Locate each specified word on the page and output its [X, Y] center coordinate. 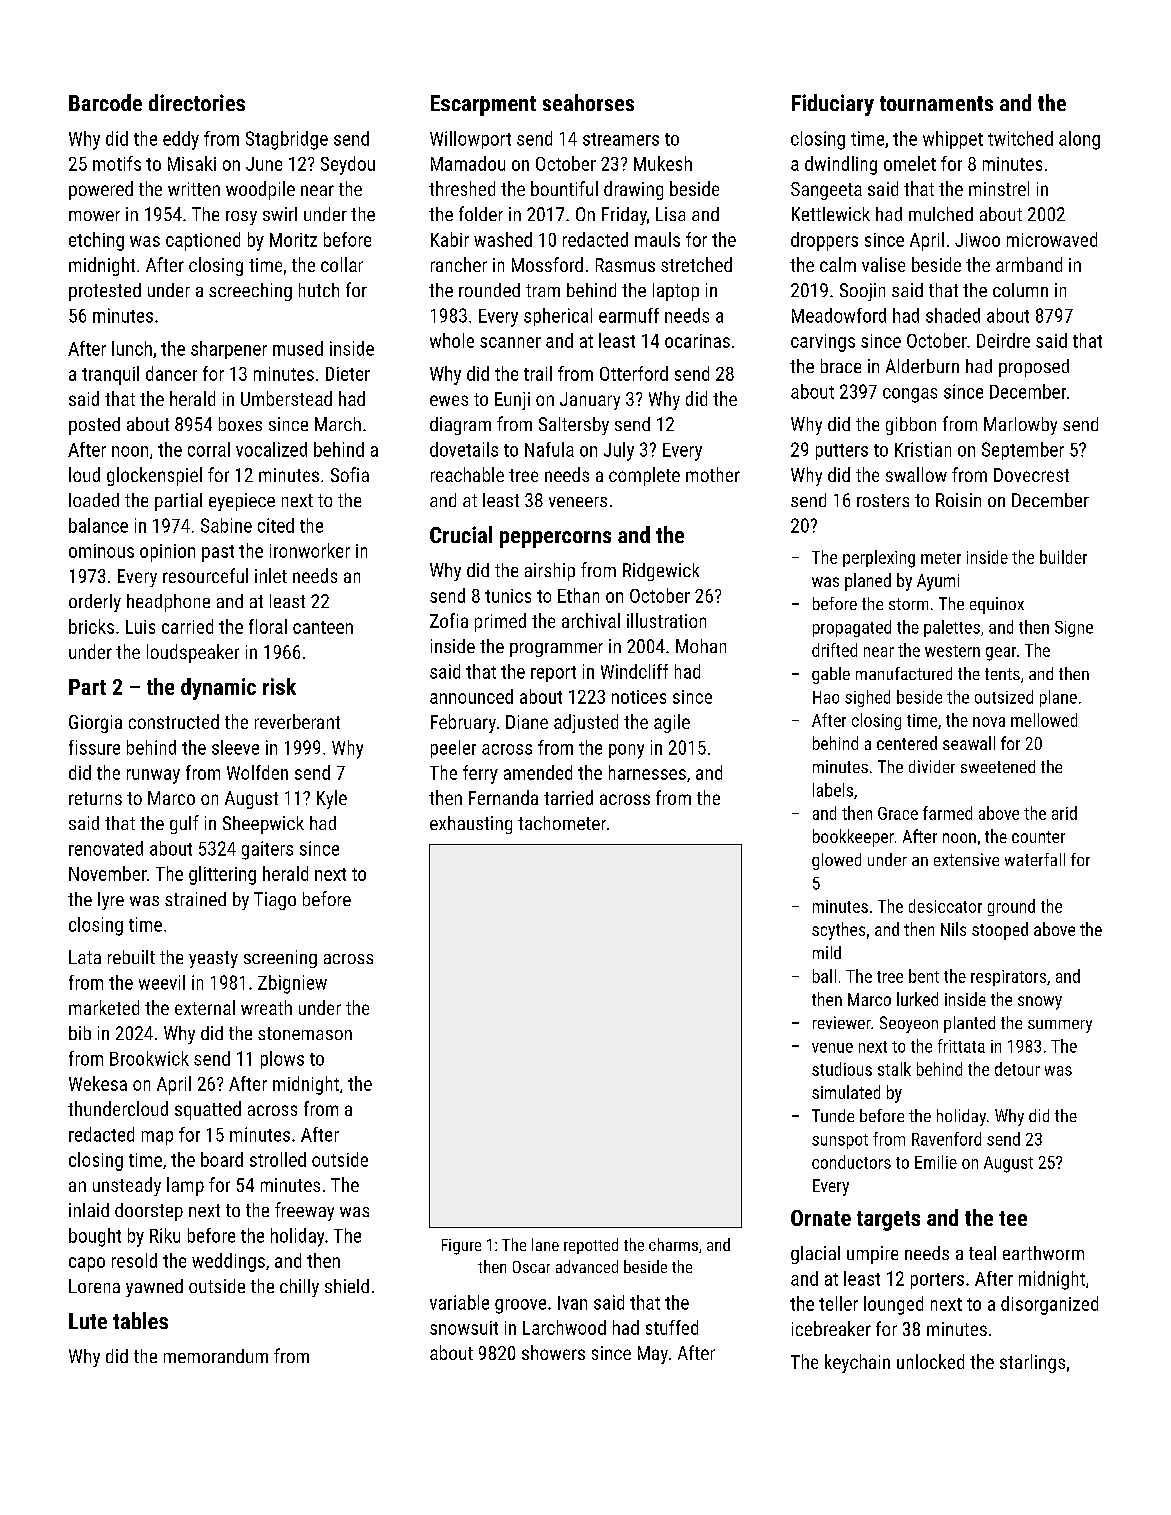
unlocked [930, 1361]
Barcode [105, 102]
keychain [857, 1363]
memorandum [216, 1356]
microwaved [1052, 239]
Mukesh [663, 163]
